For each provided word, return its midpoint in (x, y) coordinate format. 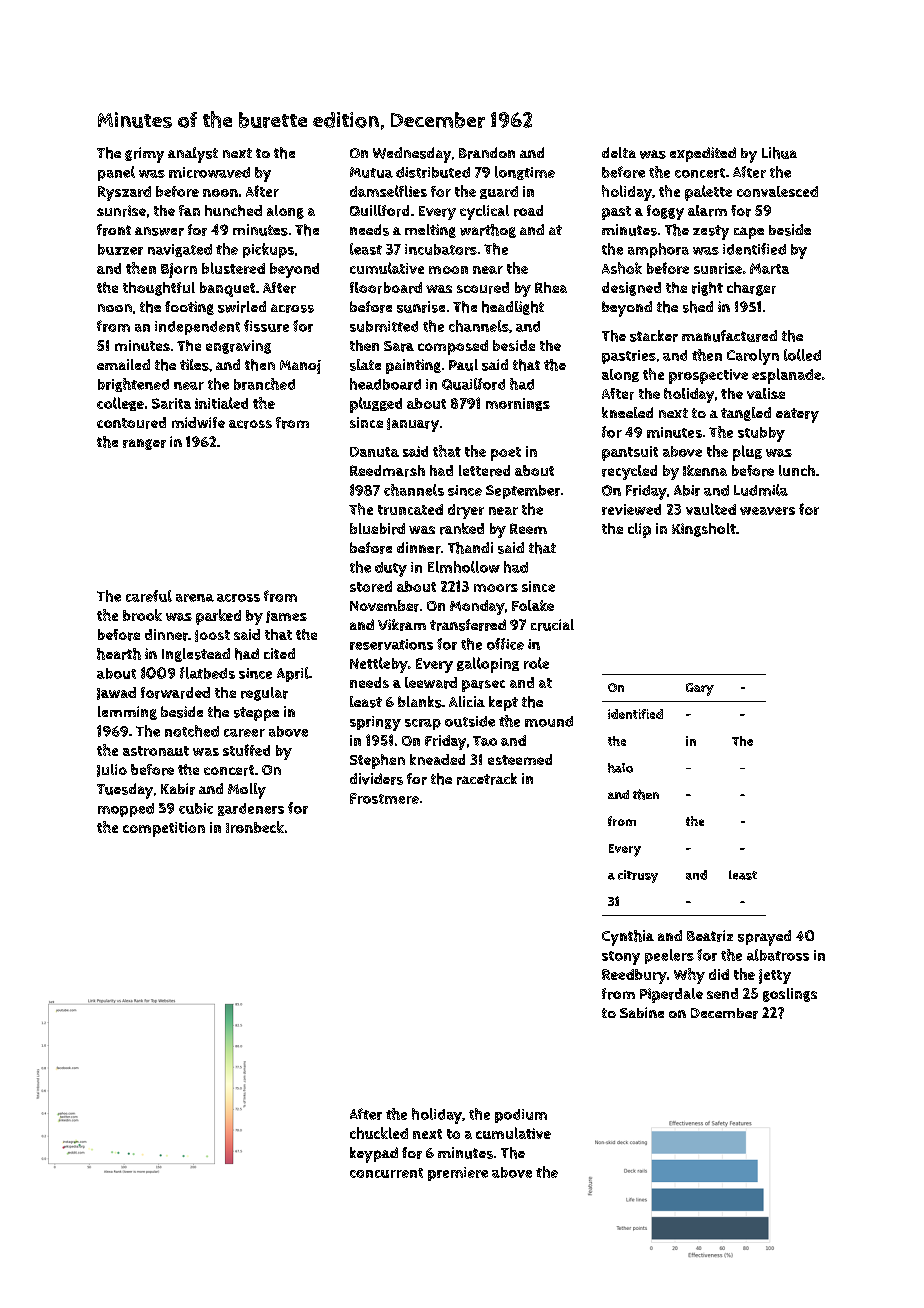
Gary (700, 689)
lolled (802, 355)
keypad (374, 1155)
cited (279, 653)
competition (164, 829)
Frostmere (384, 798)
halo (620, 768)
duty (391, 569)
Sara (399, 346)
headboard (385, 384)
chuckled (379, 1133)
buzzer (120, 249)
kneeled (627, 412)
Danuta (374, 452)
